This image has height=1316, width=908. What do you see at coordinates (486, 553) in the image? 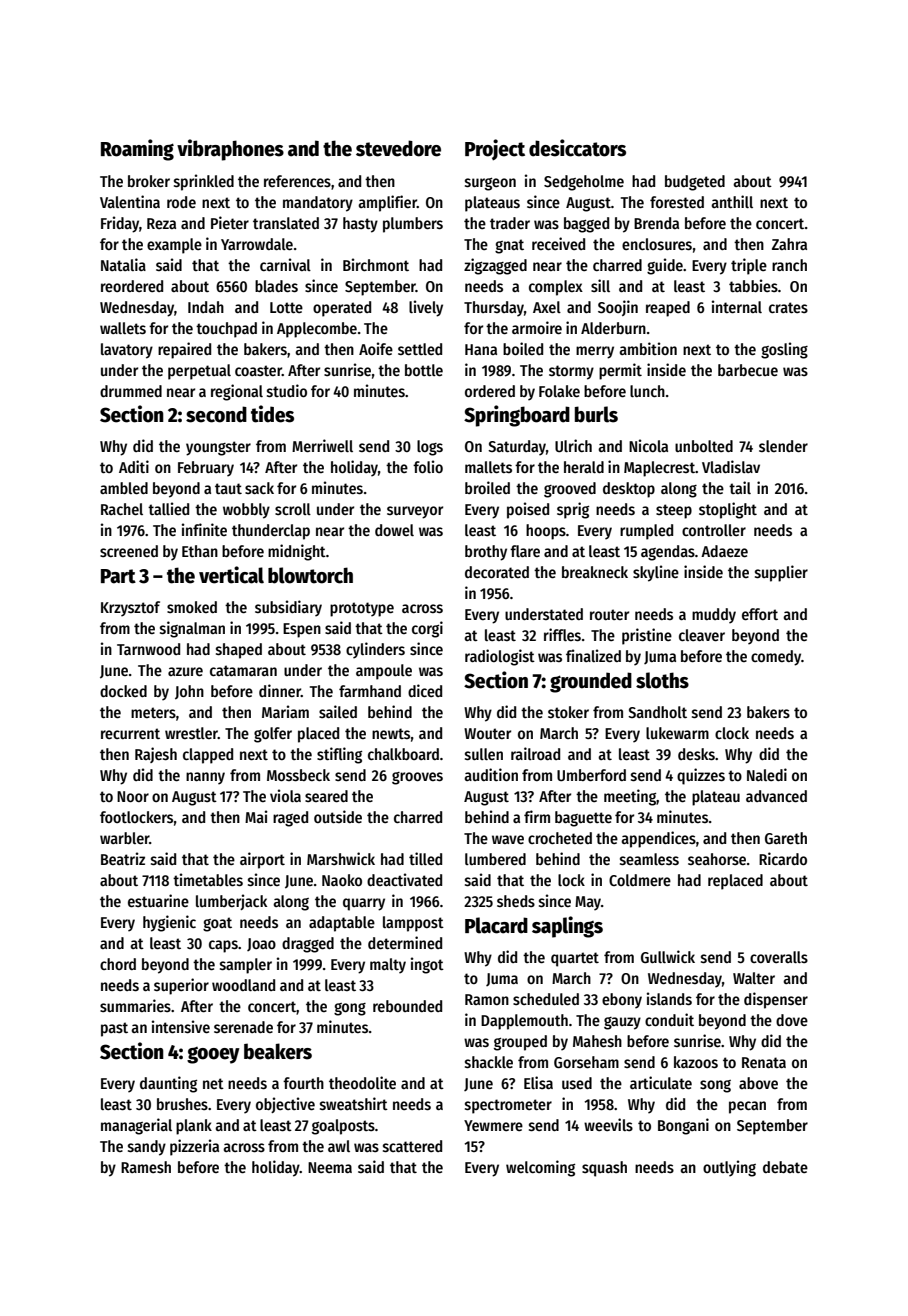
I see `brothy` at bounding box center [486, 553].
